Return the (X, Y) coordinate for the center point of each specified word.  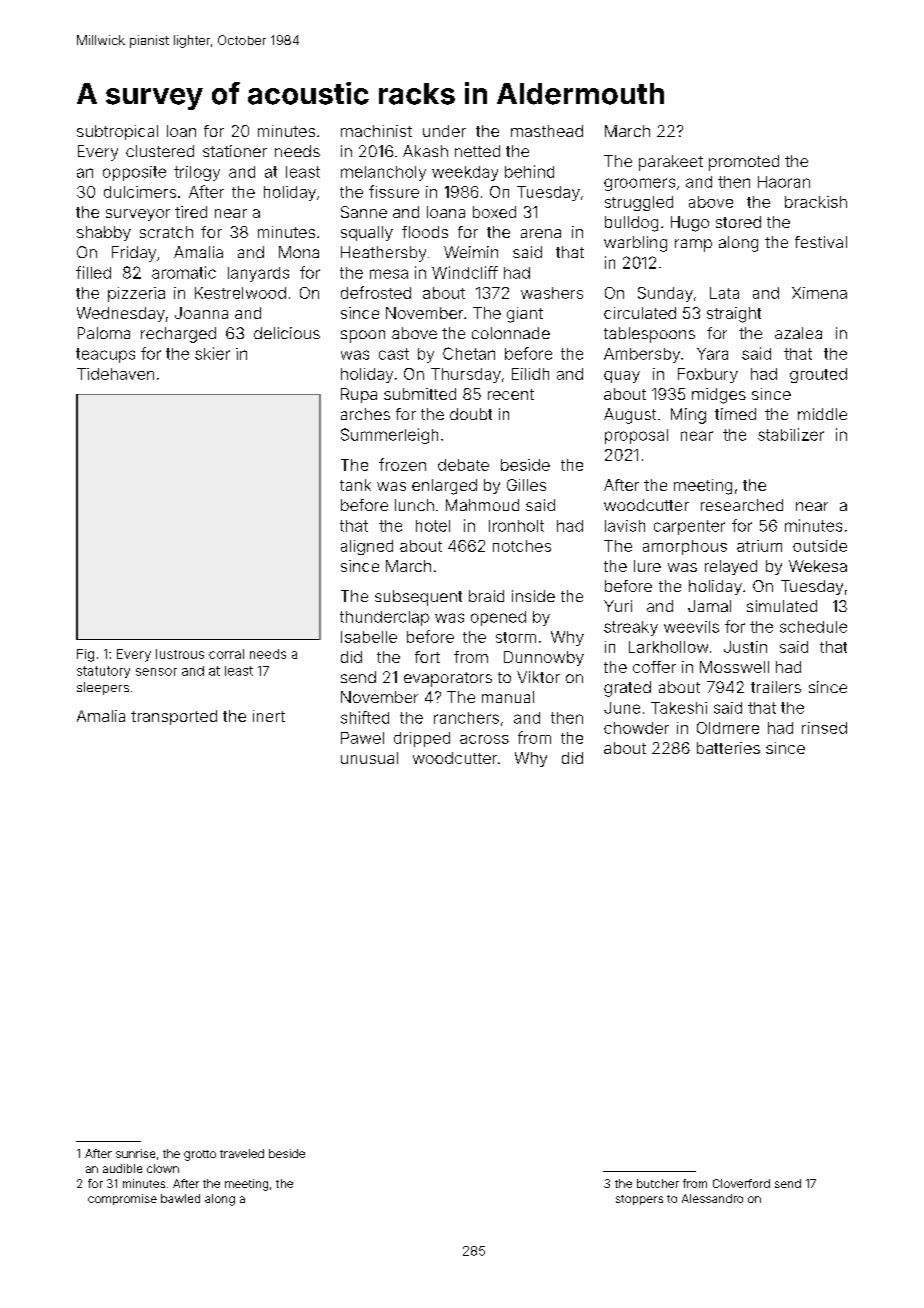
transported (174, 717)
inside (533, 596)
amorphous (685, 547)
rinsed (824, 728)
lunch (414, 505)
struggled (639, 203)
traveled (242, 1153)
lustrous (180, 654)
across (484, 739)
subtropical (117, 132)
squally (367, 233)
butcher (658, 1183)
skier (212, 353)
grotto (200, 1155)
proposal (636, 436)
